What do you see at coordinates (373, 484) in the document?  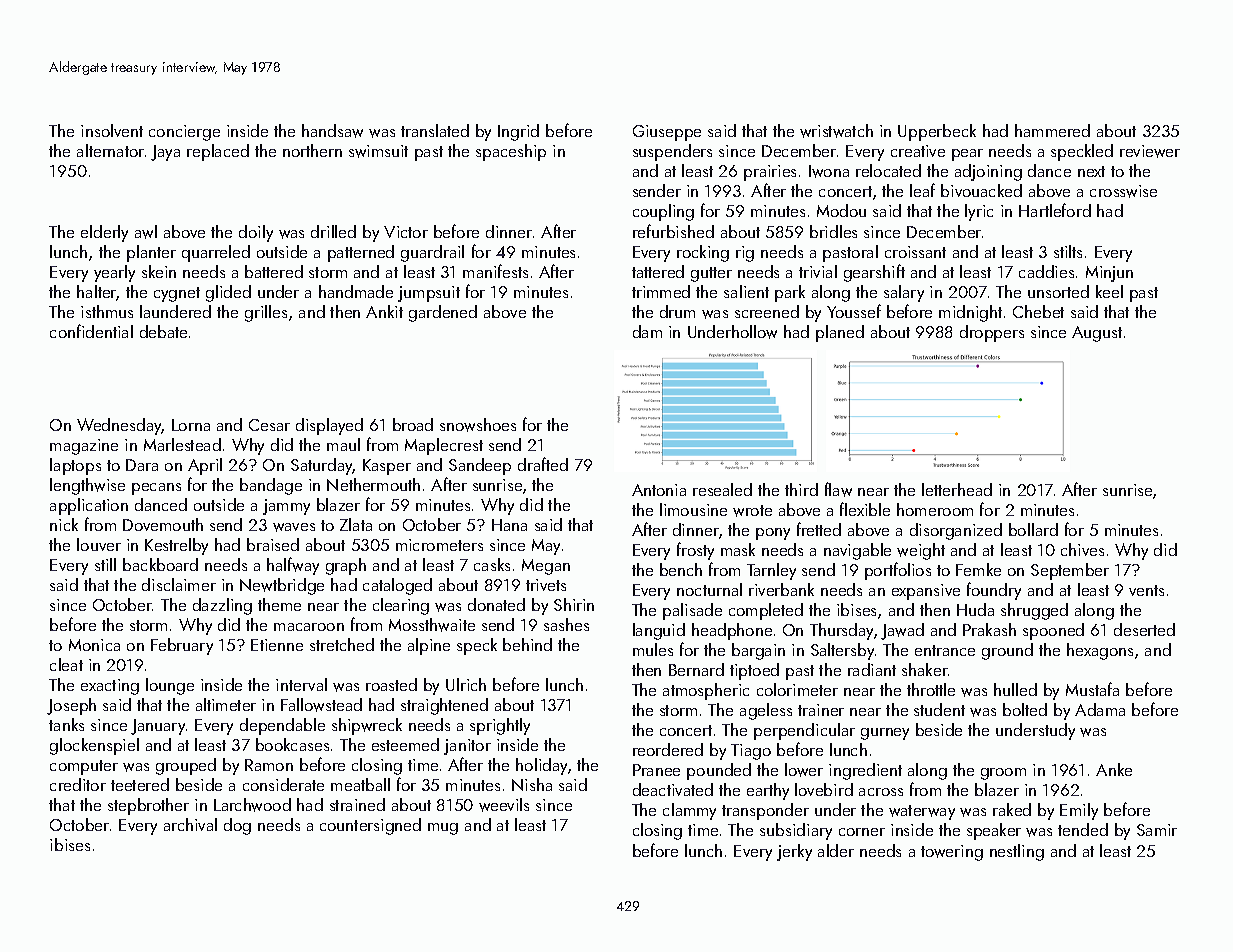 I see `Nethermouth` at bounding box center [373, 484].
